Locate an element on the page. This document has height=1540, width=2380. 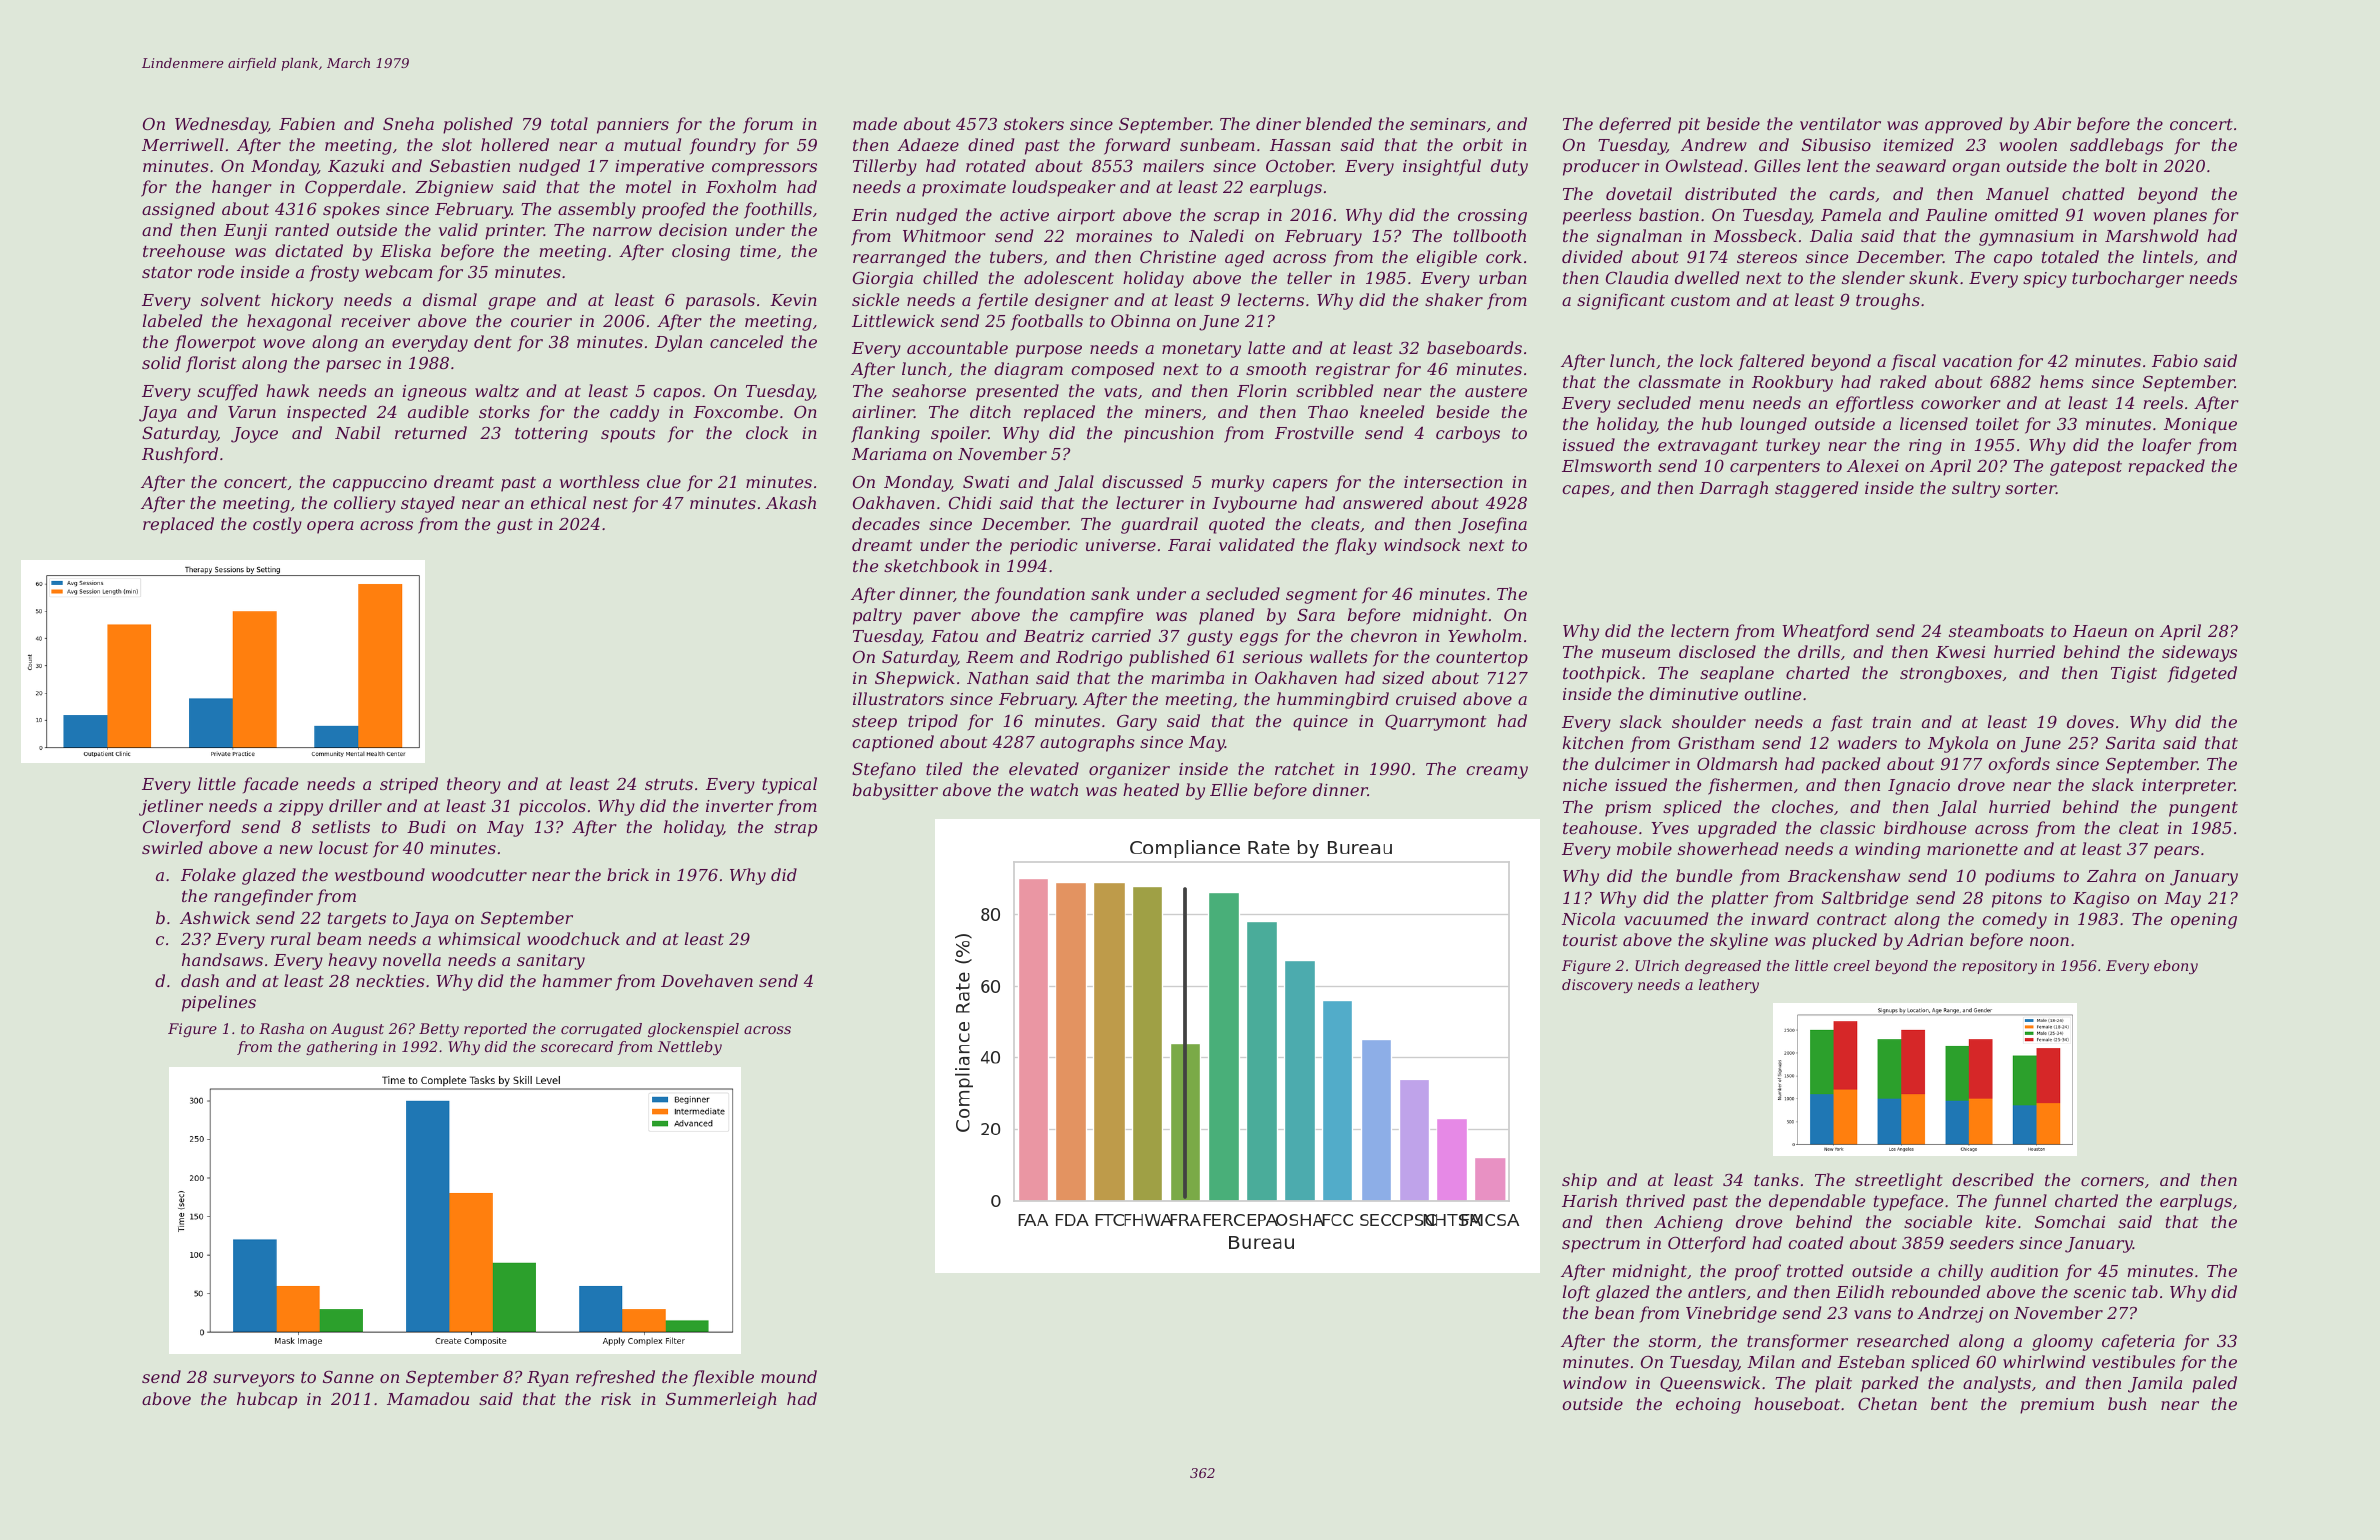
corners is located at coordinates (2112, 1181).
